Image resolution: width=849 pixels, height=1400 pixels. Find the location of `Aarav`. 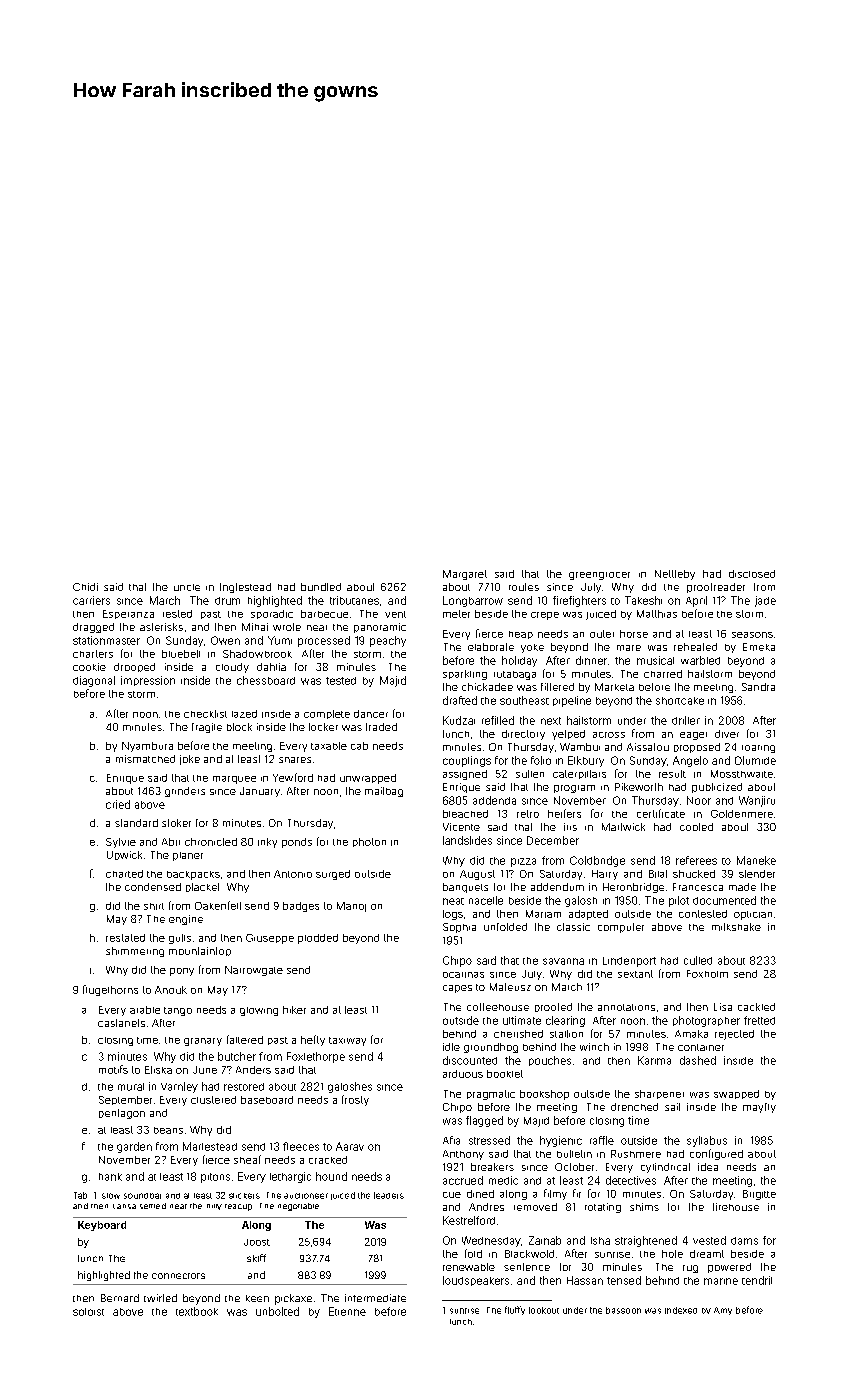

Aarav is located at coordinates (350, 1146).
